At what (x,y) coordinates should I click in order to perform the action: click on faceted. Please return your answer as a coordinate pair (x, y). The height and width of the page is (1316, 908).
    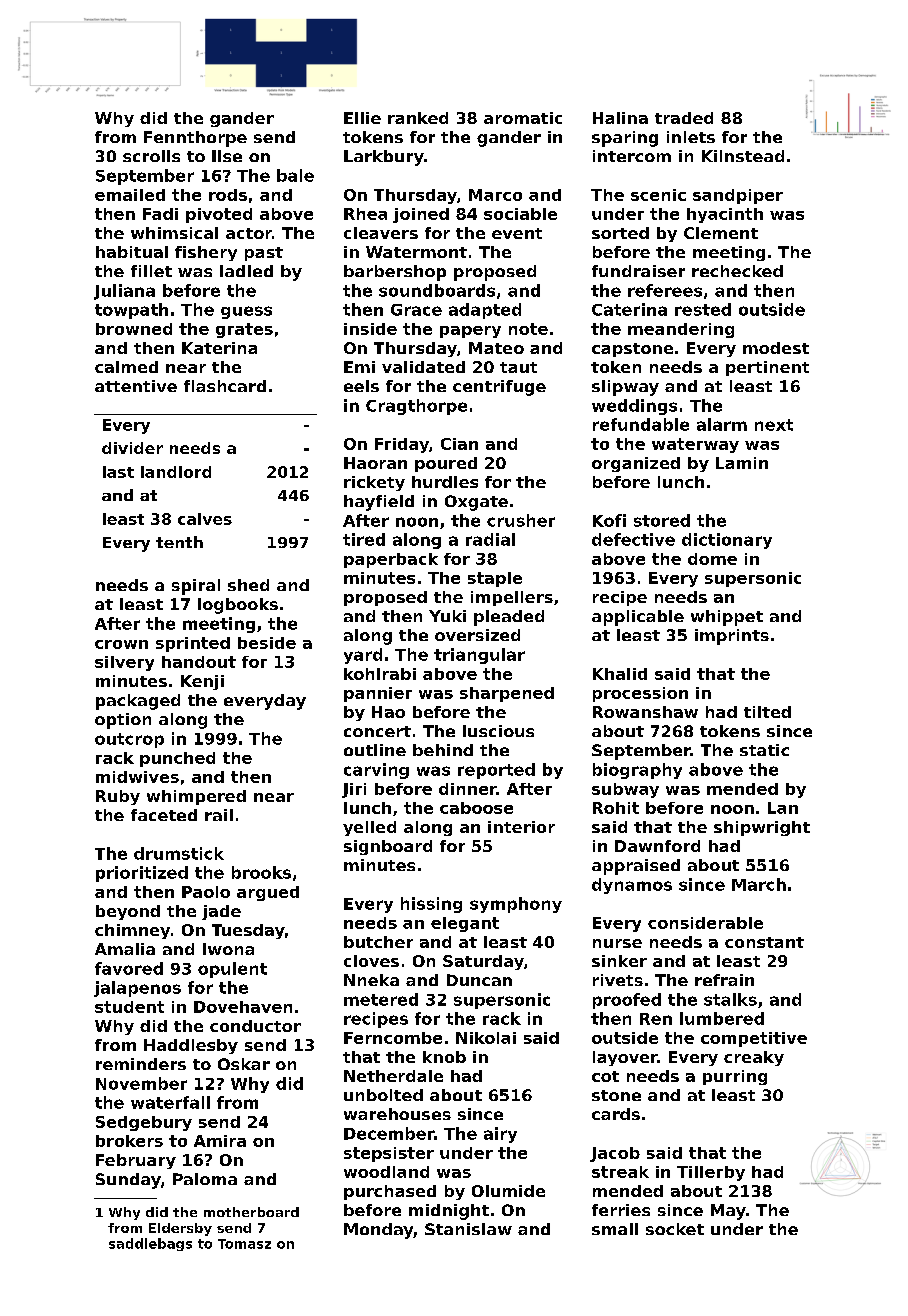
    Looking at the image, I should click on (164, 815).
